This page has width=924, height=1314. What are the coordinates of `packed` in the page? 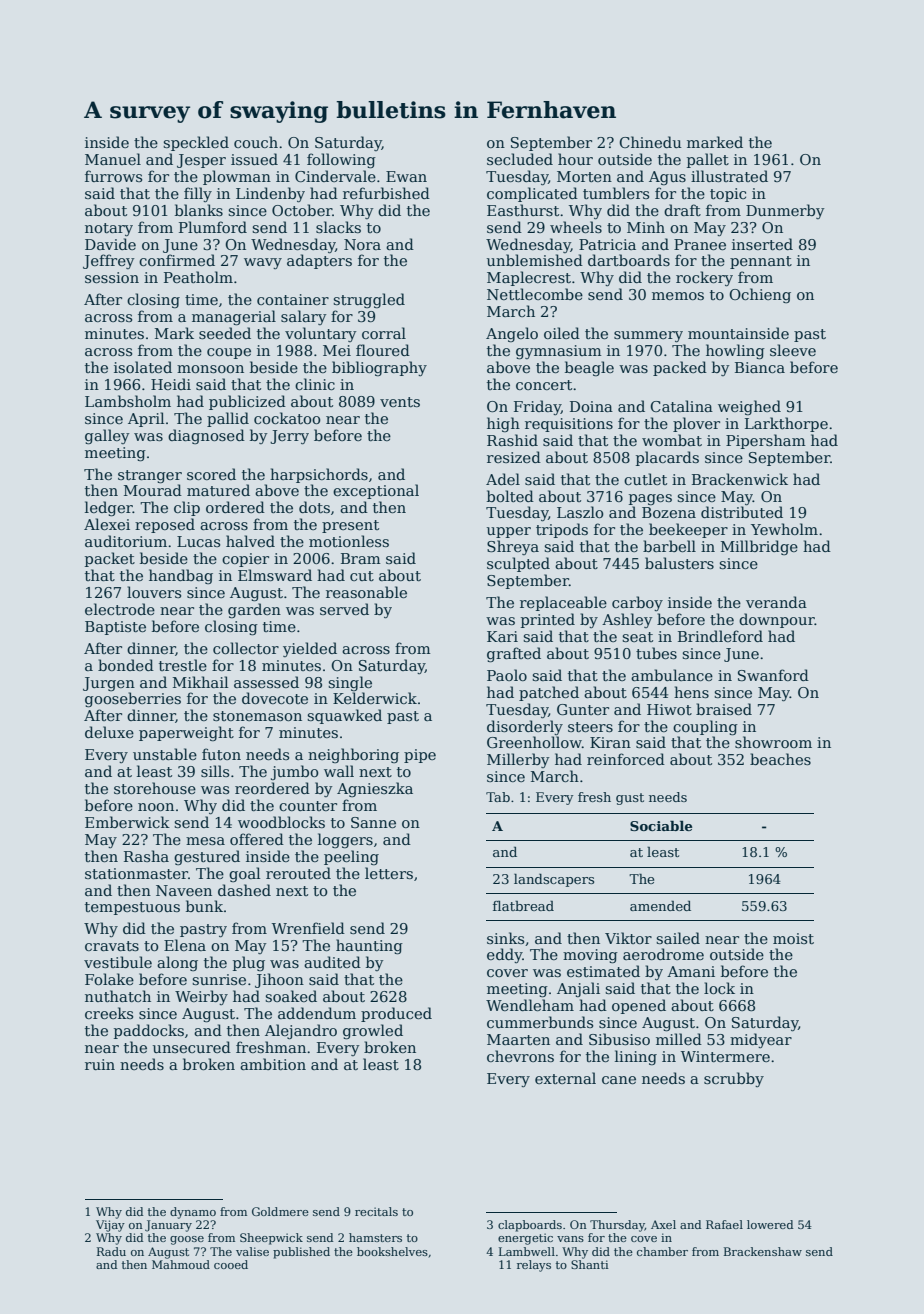 It's located at (680, 368).
